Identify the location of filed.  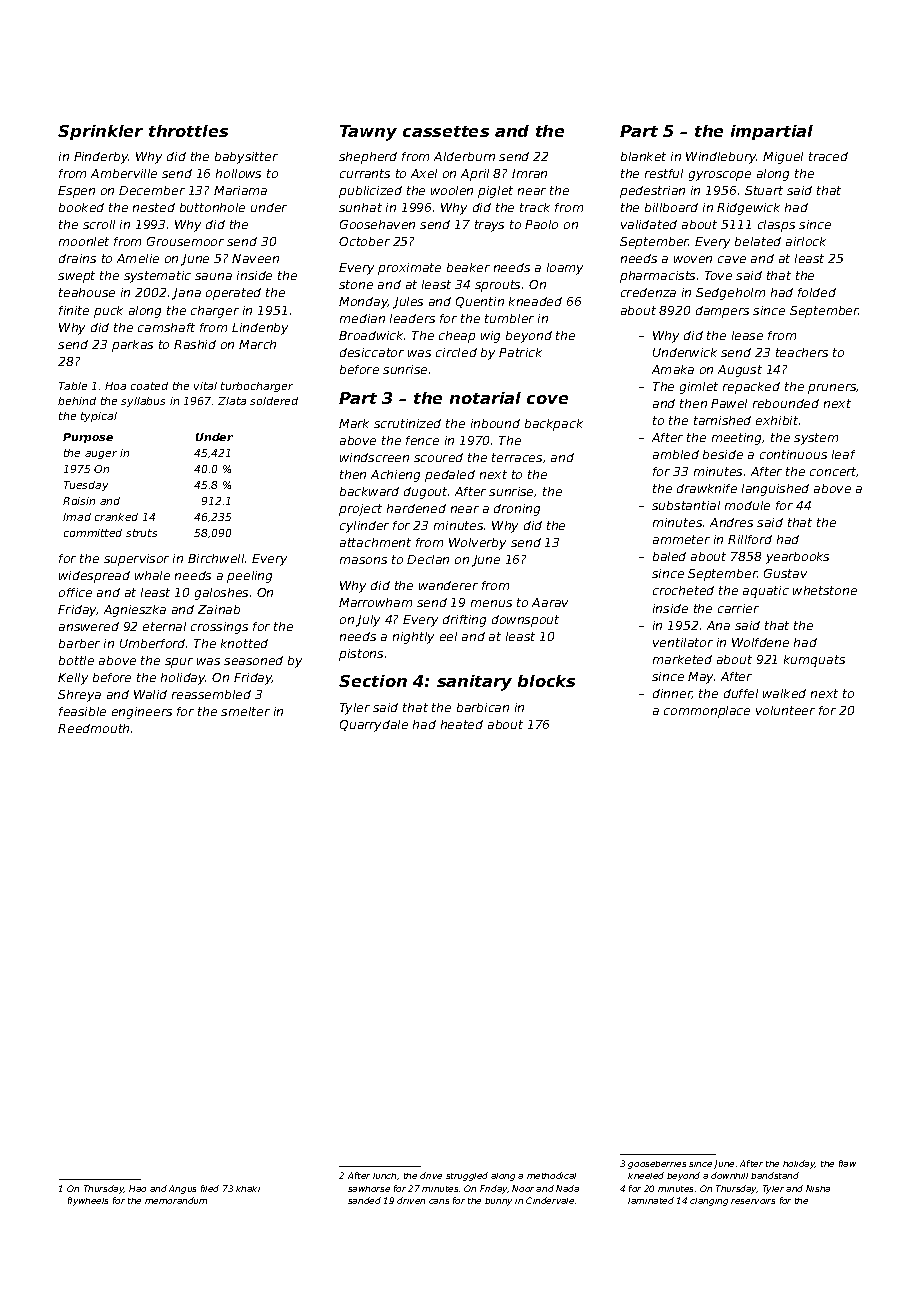
(210, 1188).
